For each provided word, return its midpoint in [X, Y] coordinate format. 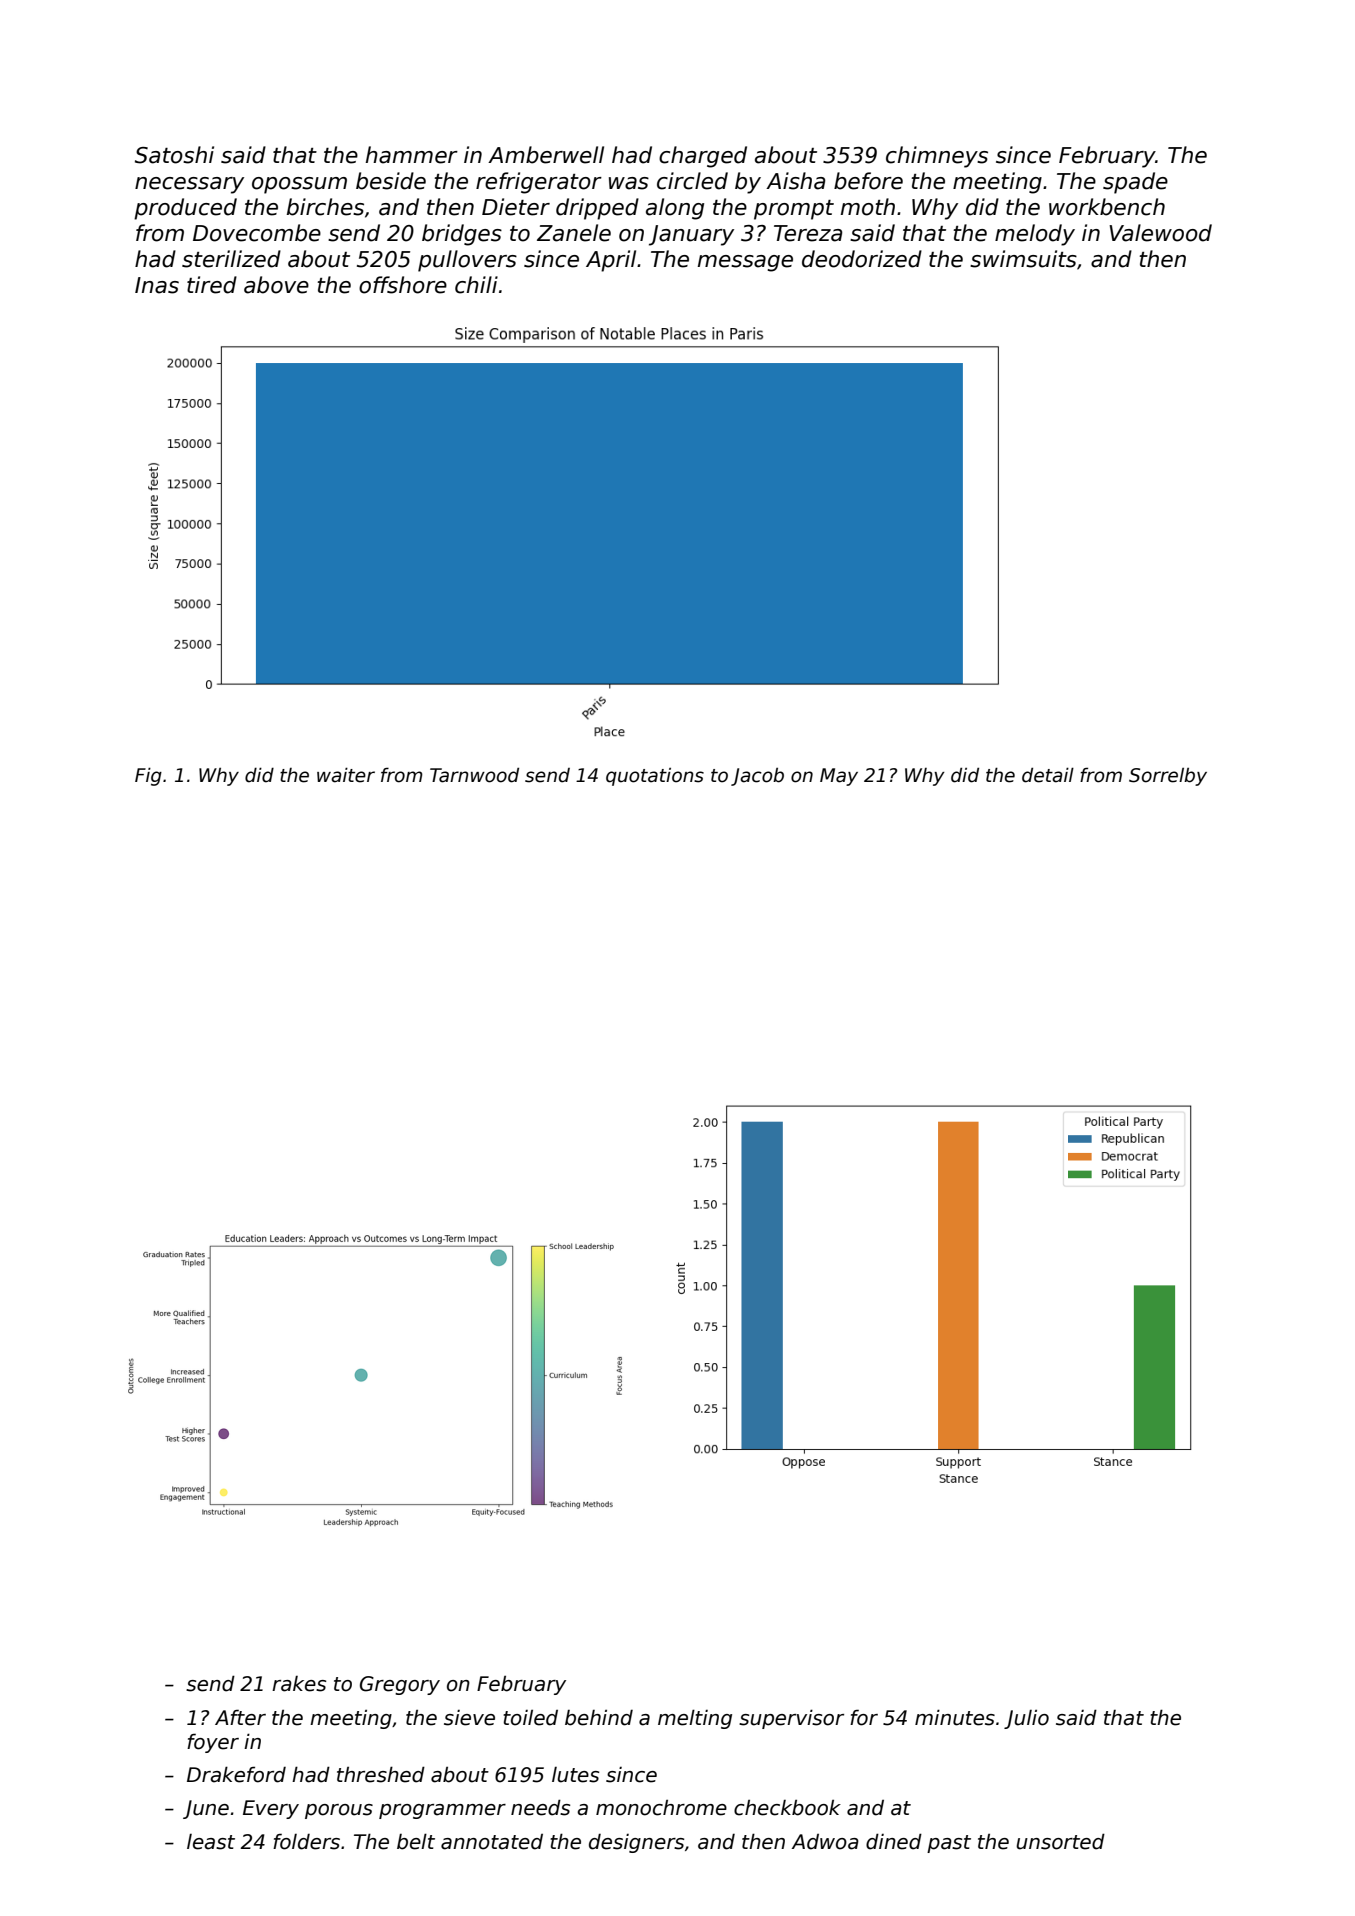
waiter [346, 775]
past [949, 1844]
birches [325, 207]
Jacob [757, 777]
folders [306, 1841]
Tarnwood [474, 775]
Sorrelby [1168, 777]
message [745, 263]
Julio [1026, 1719]
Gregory [400, 1685]
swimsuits [1023, 259]
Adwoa [825, 1842]
